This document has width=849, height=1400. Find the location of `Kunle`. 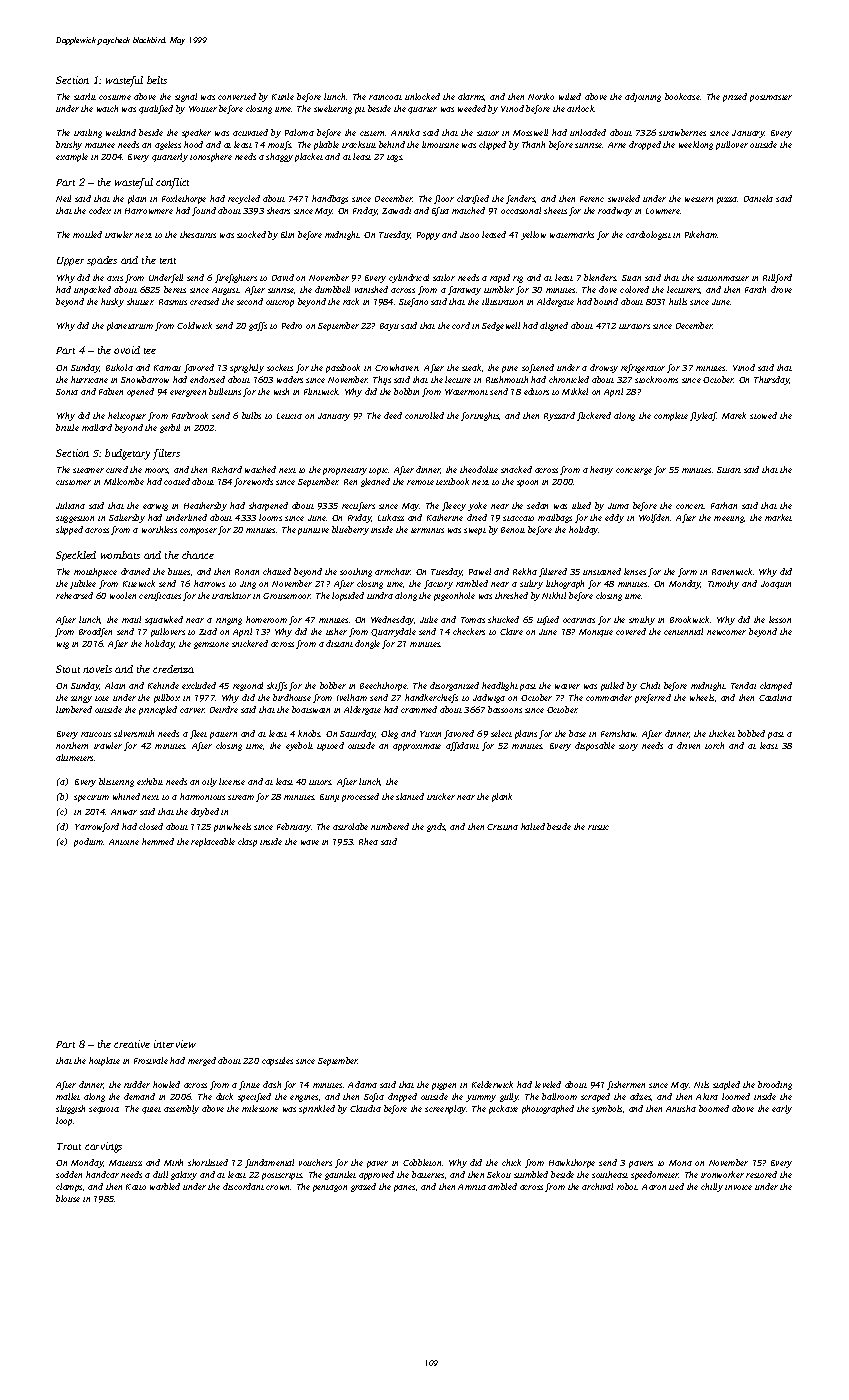

Kunle is located at coordinates (283, 96).
